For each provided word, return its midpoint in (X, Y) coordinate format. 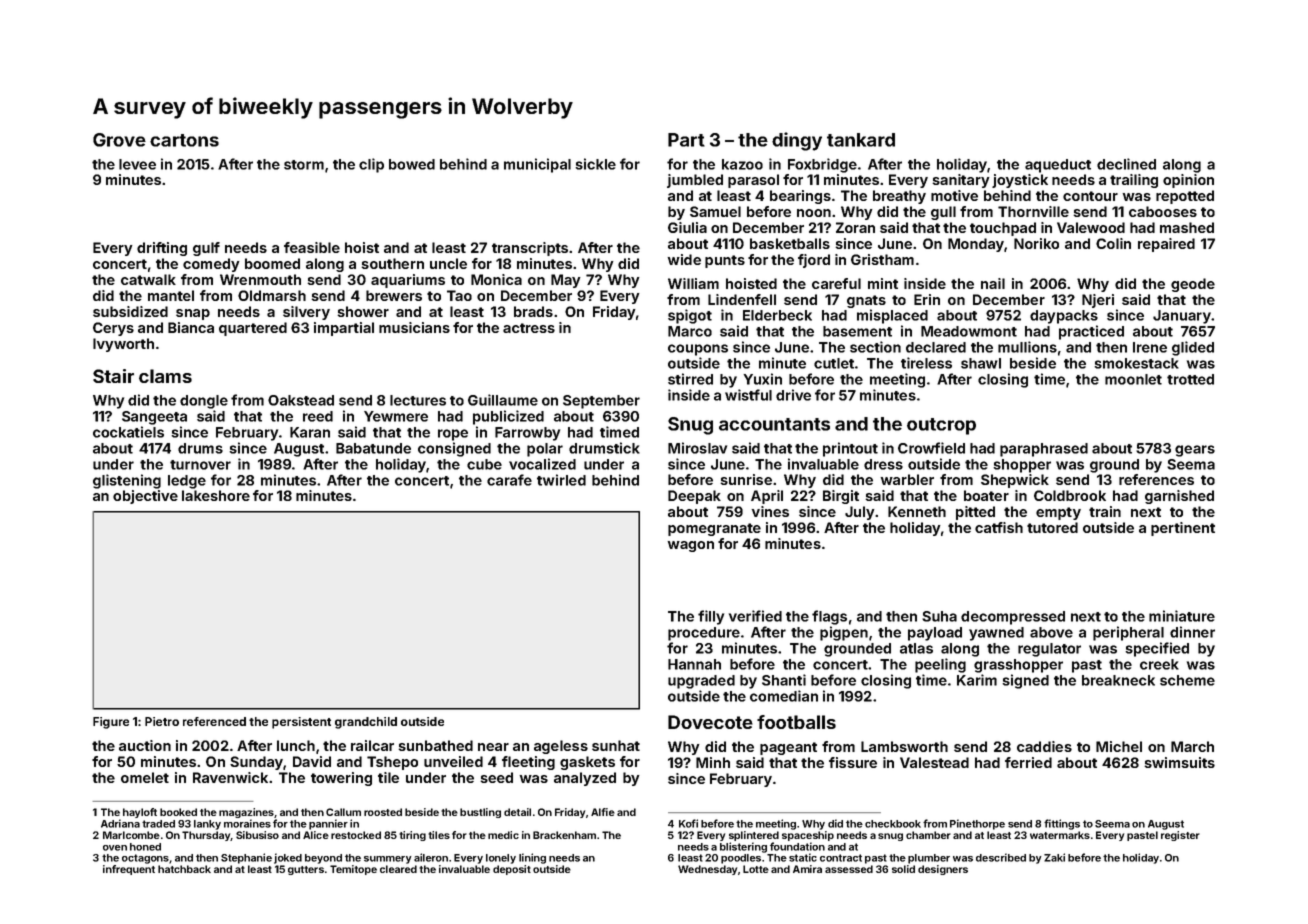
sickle (596, 164)
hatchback (184, 869)
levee (137, 164)
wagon (691, 546)
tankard (861, 140)
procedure (704, 634)
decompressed (1013, 618)
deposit (512, 870)
